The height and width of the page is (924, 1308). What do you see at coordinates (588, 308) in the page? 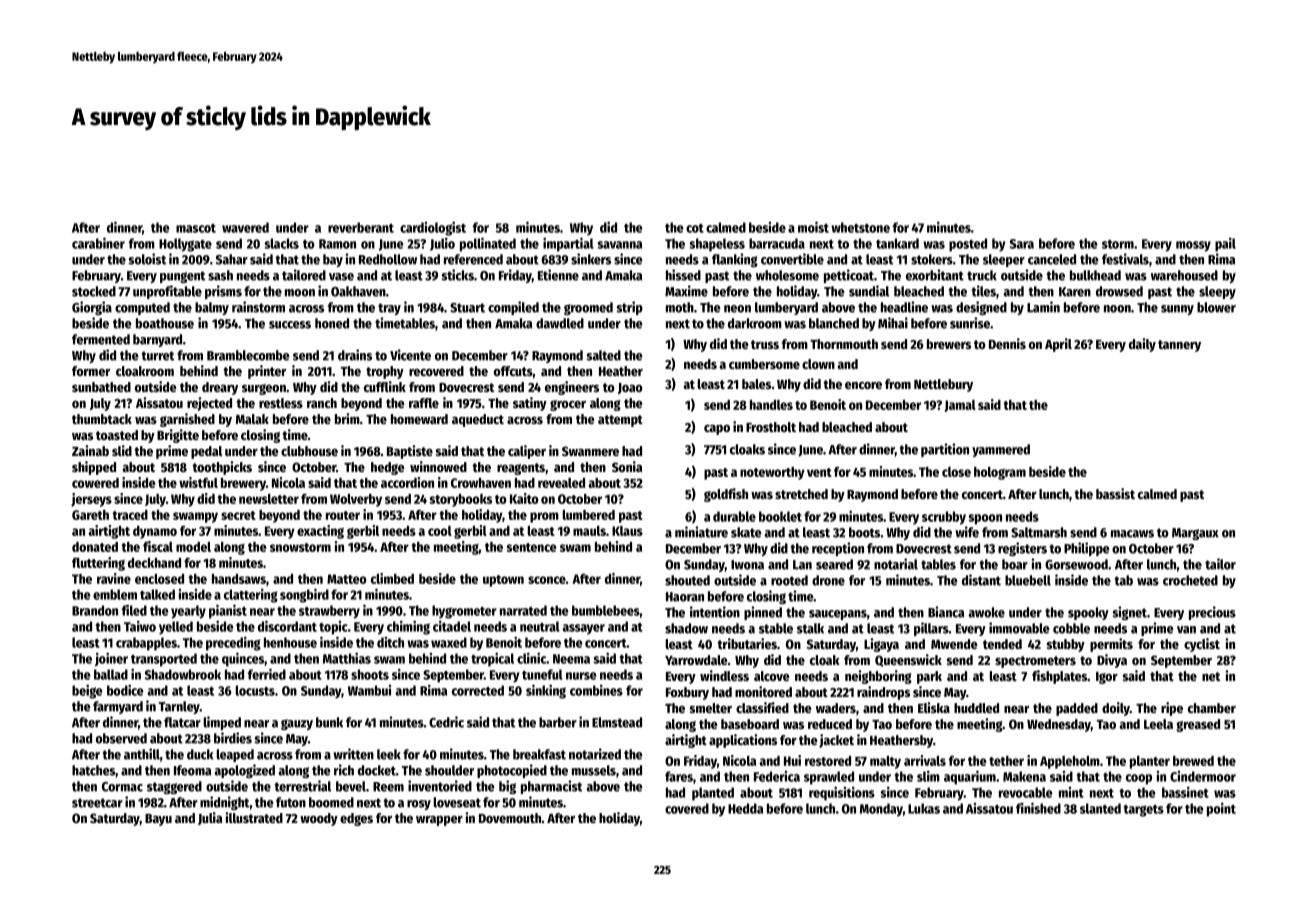
I see `groomed` at bounding box center [588, 308].
